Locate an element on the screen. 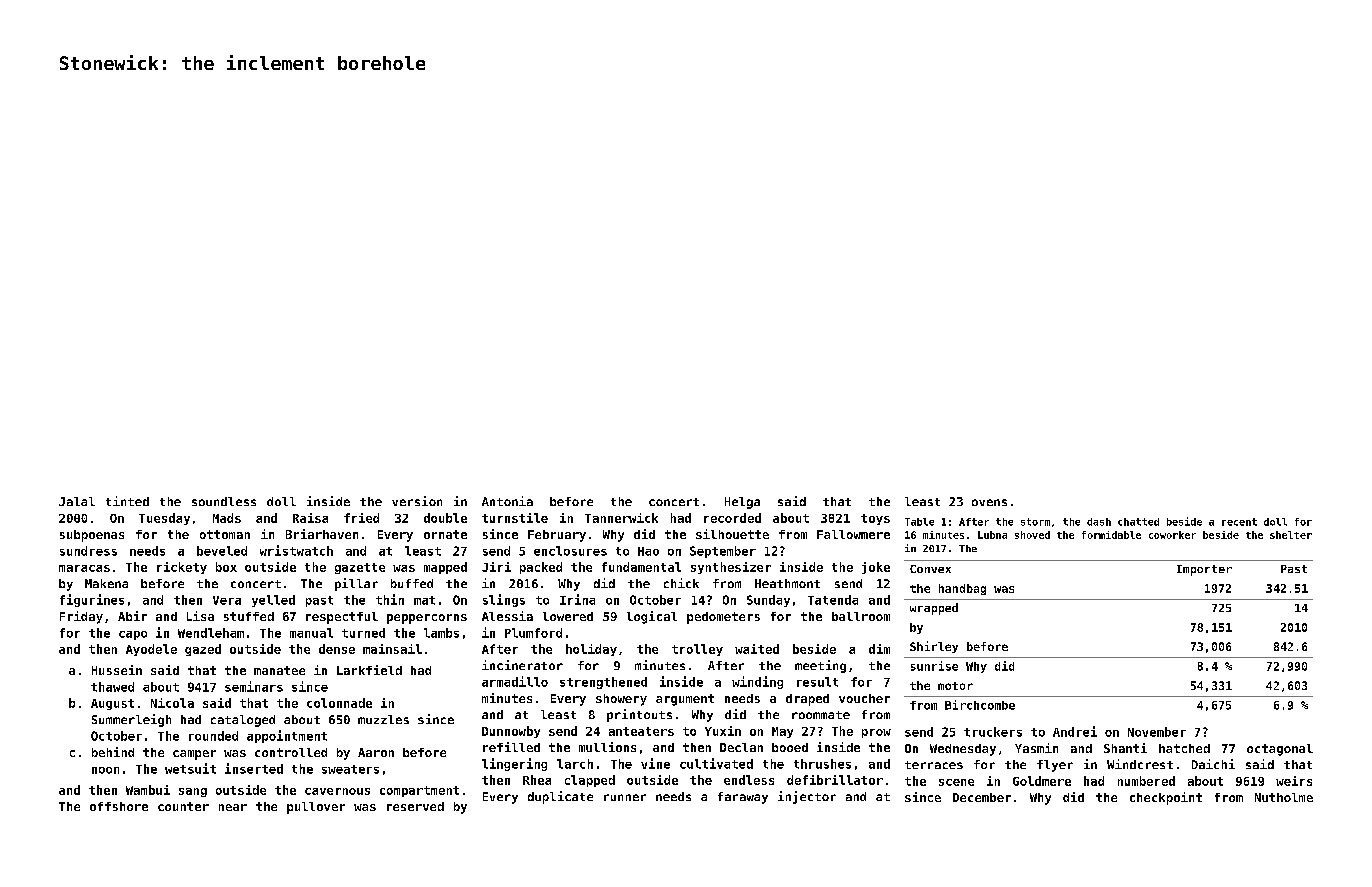 Image resolution: width=1372 pixels, height=887 pixels. motor is located at coordinates (955, 686).
